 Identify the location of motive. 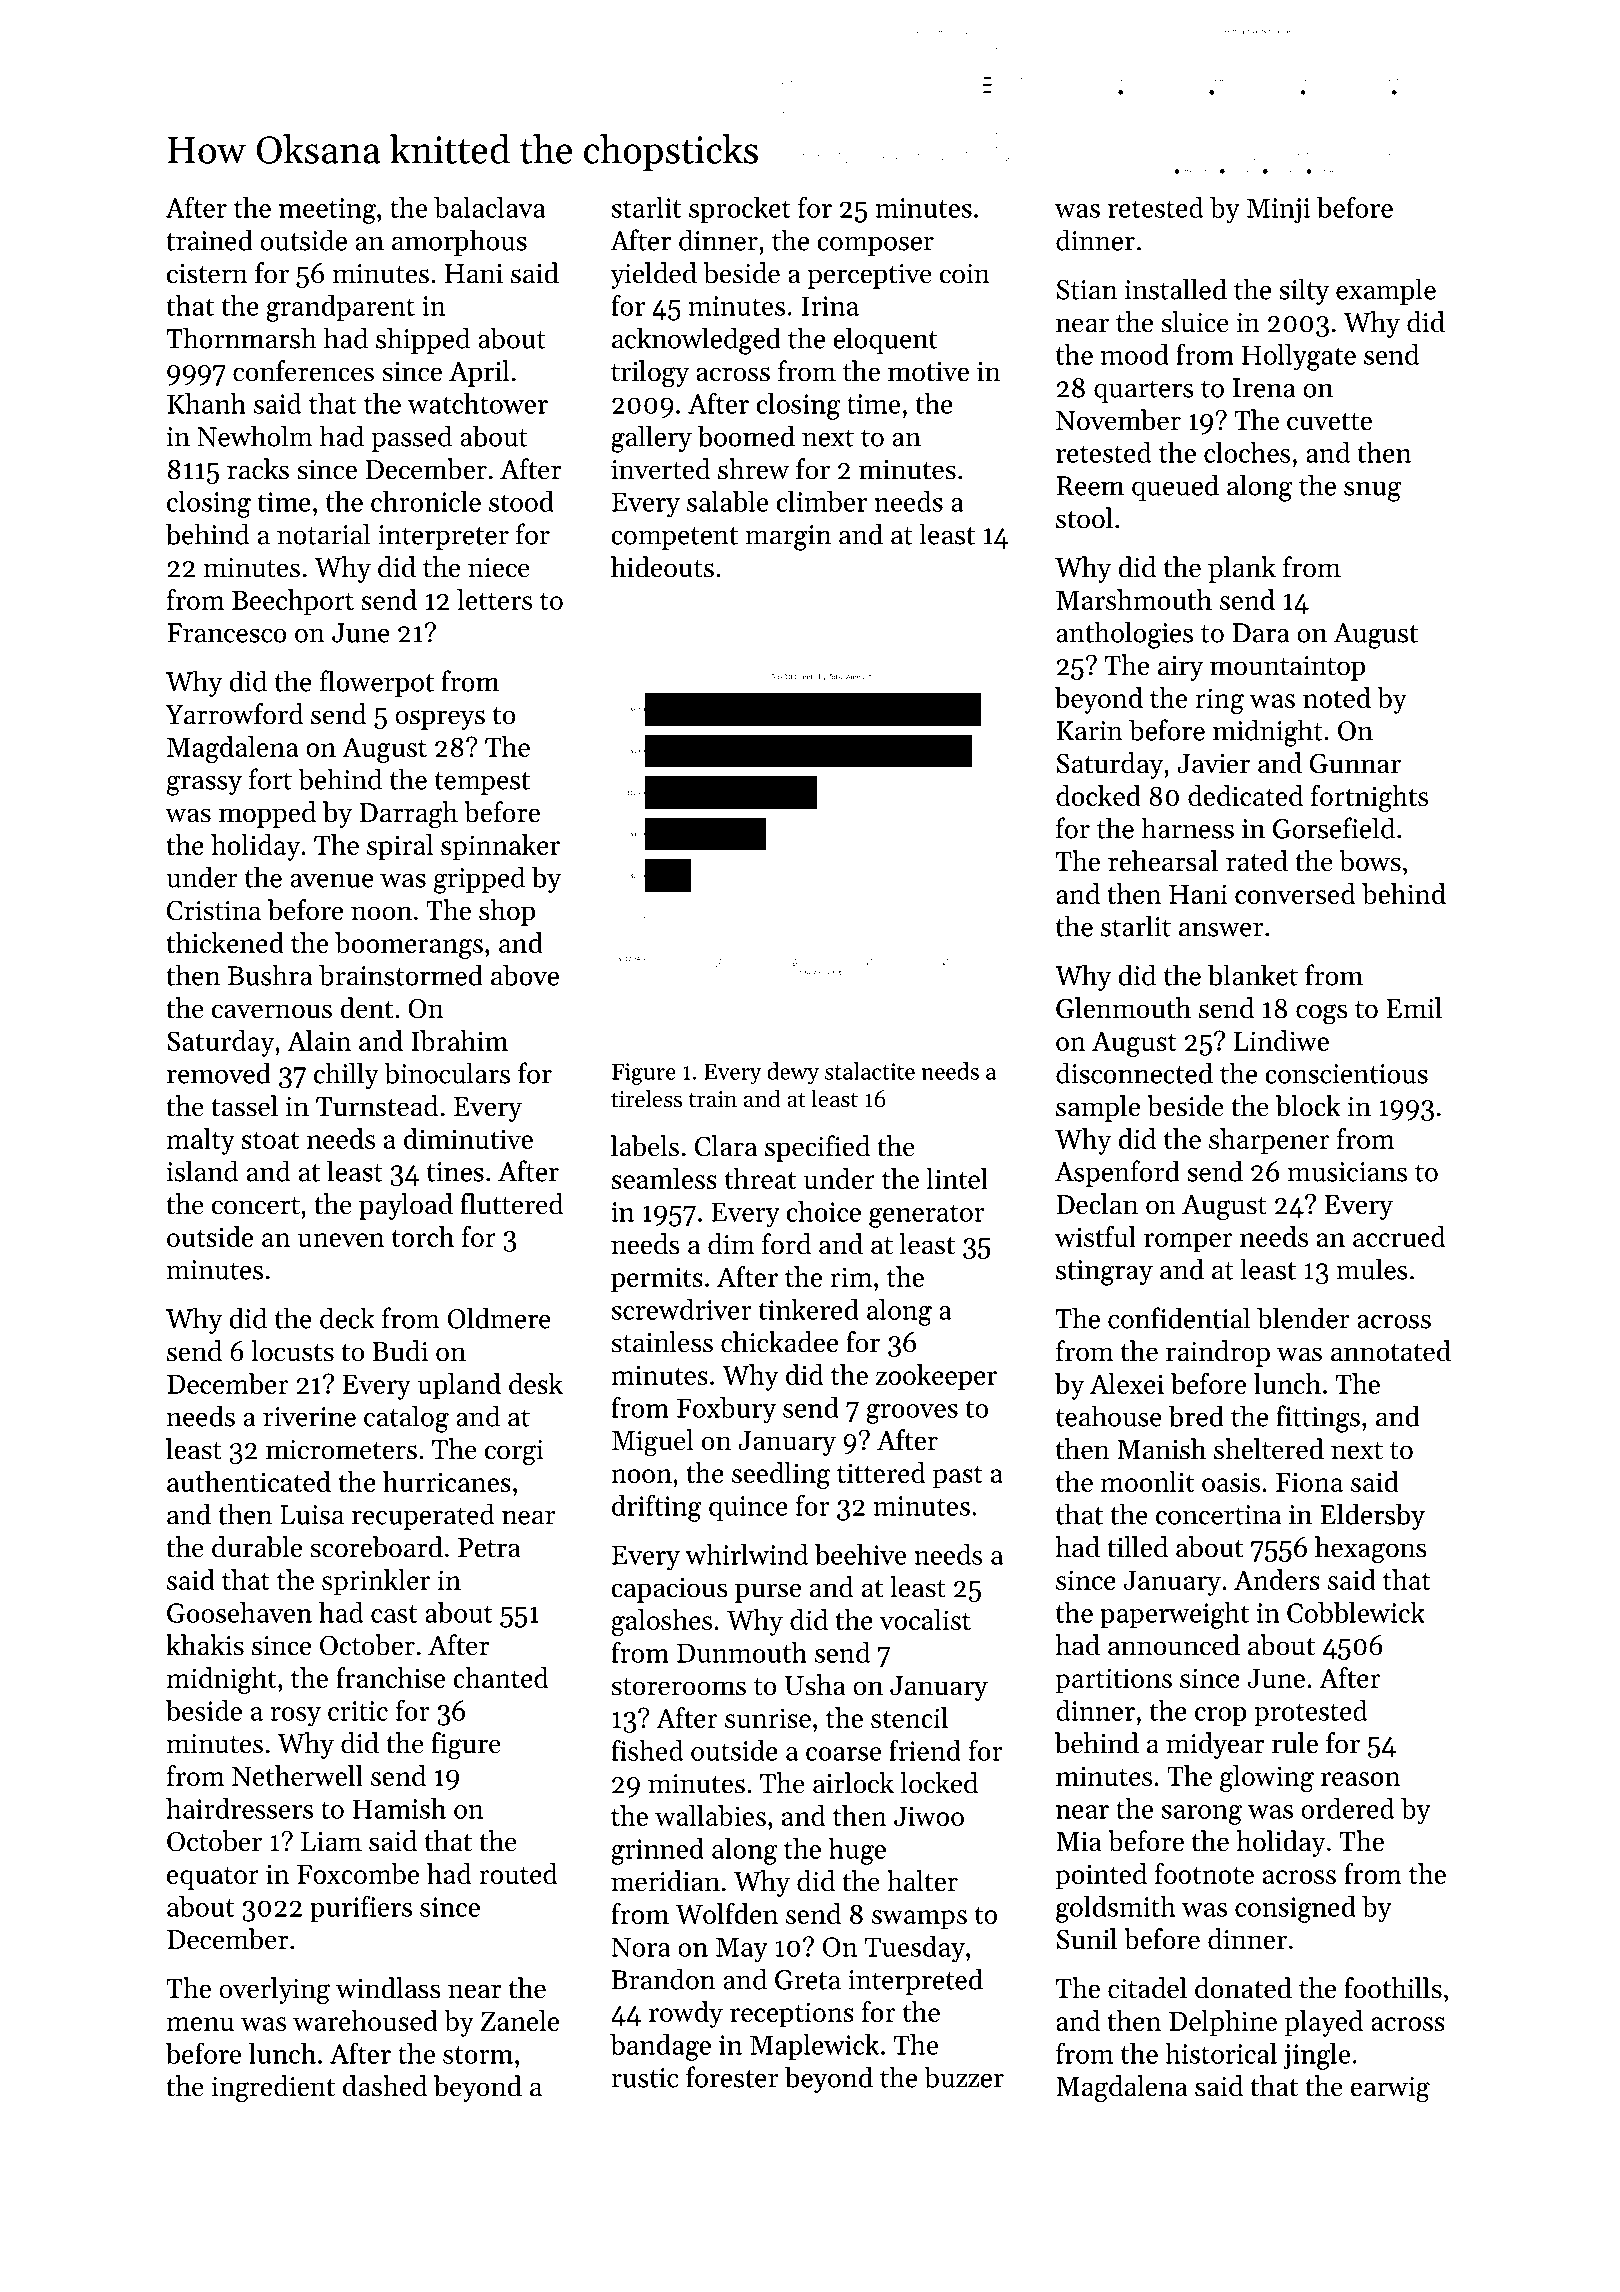
(928, 372).
